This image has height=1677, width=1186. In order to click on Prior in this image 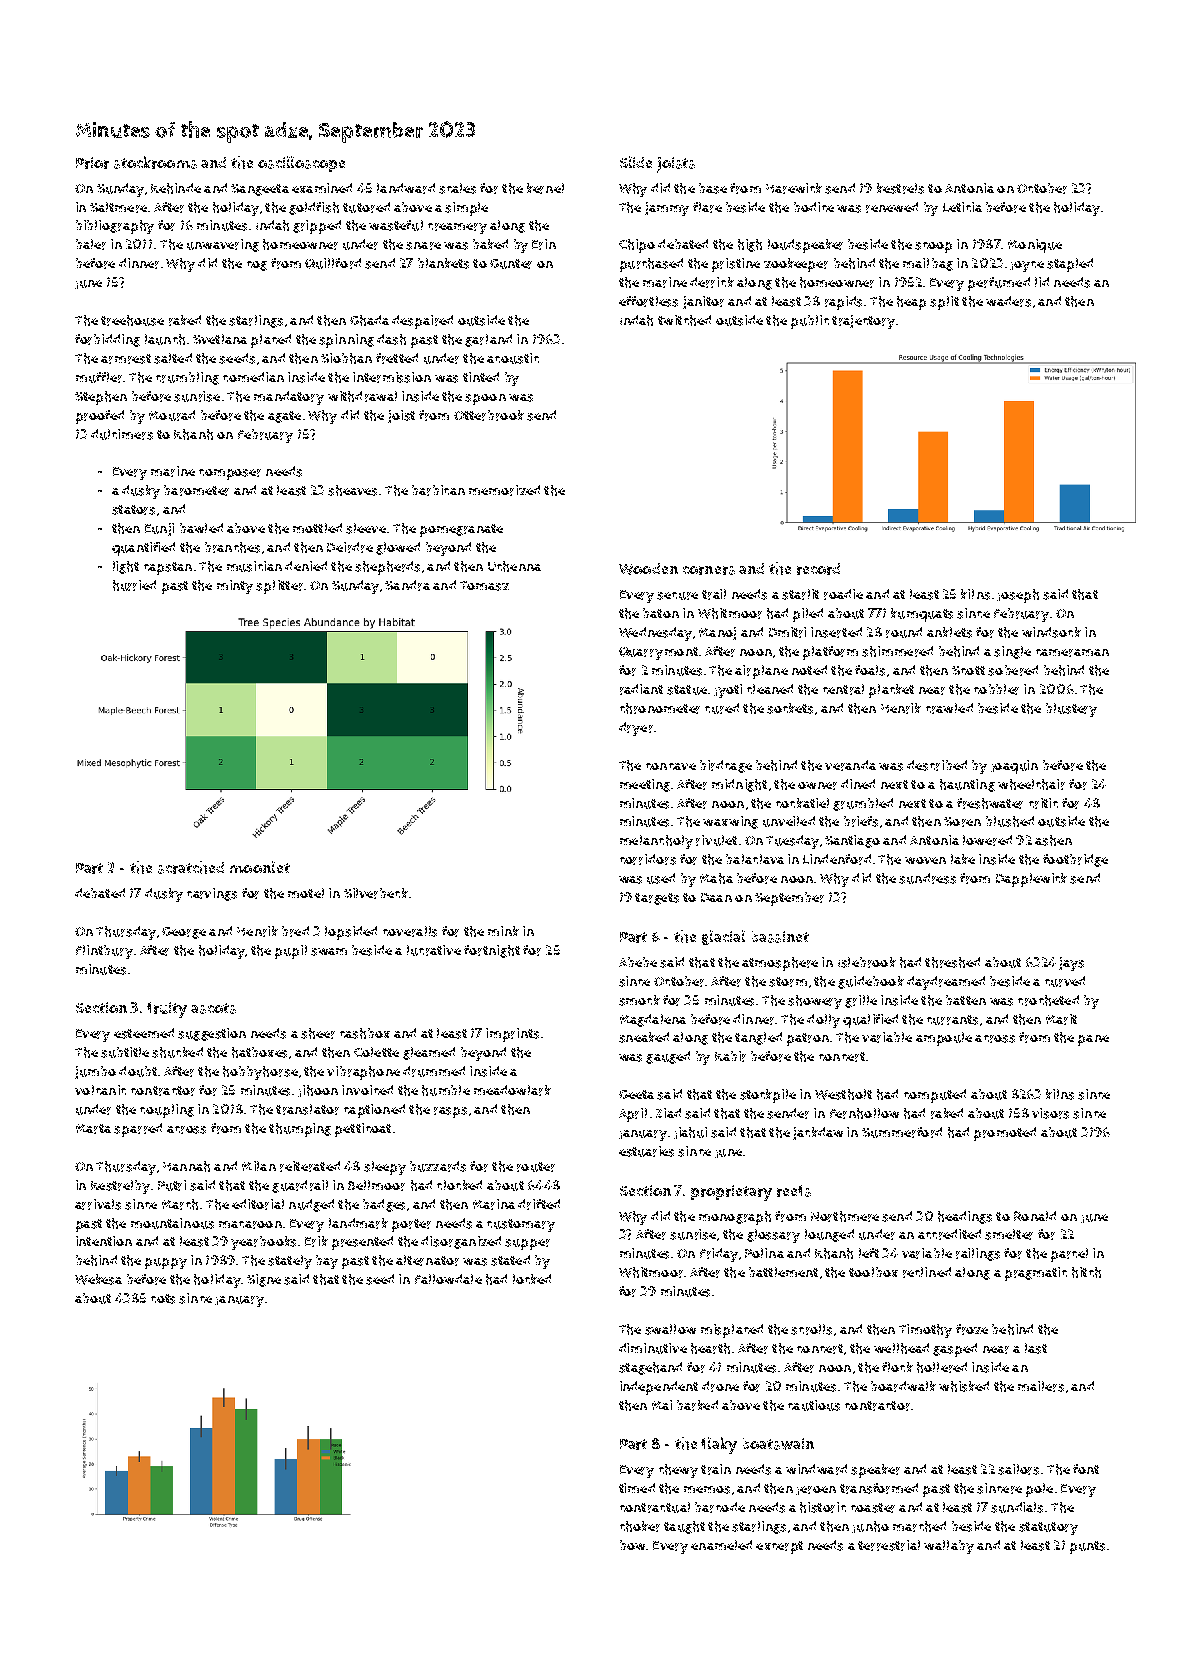, I will do `click(92, 163)`.
